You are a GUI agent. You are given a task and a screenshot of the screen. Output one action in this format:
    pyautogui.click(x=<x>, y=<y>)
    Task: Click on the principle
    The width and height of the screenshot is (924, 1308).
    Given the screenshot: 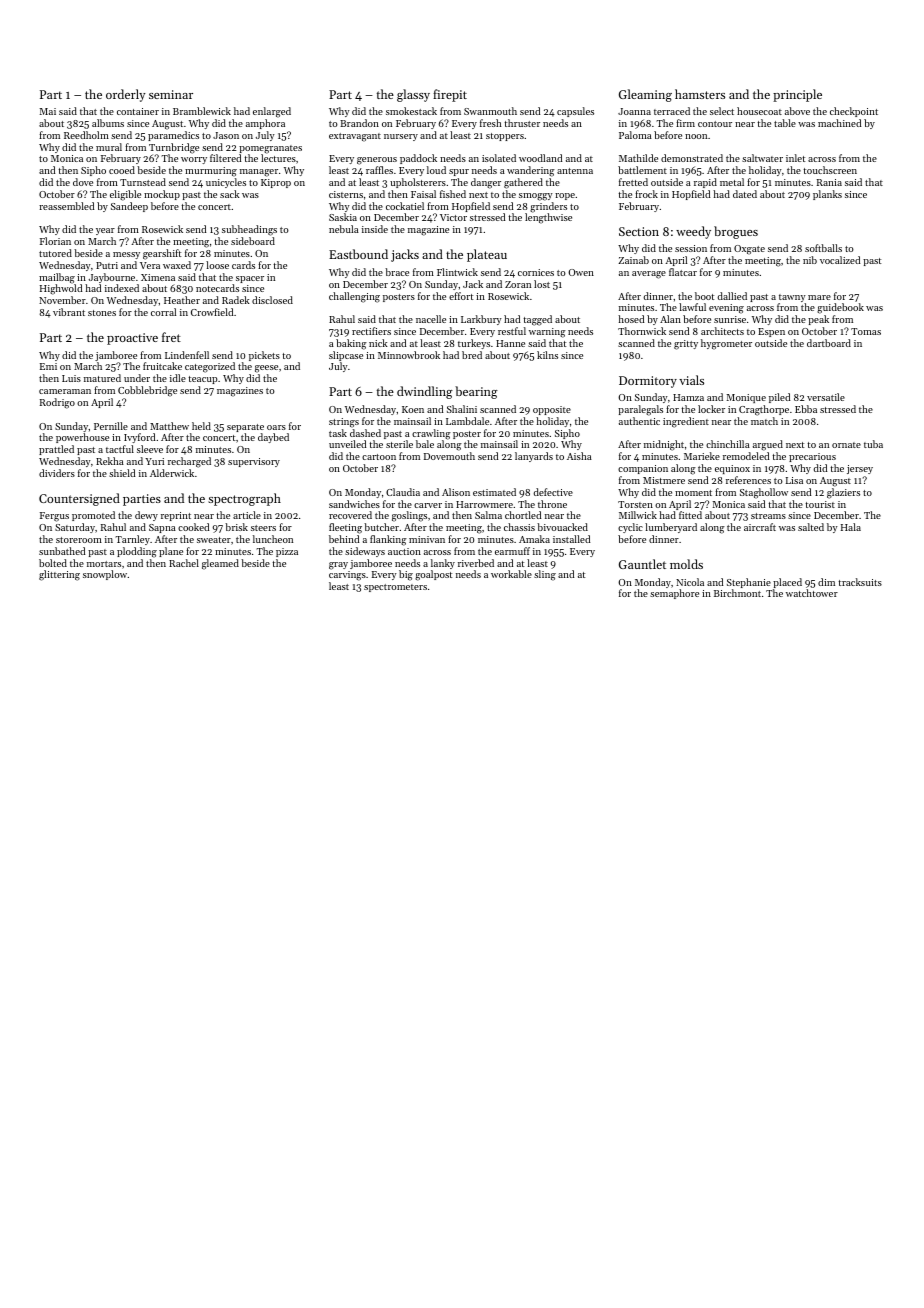 What is the action you would take?
    pyautogui.click(x=797, y=95)
